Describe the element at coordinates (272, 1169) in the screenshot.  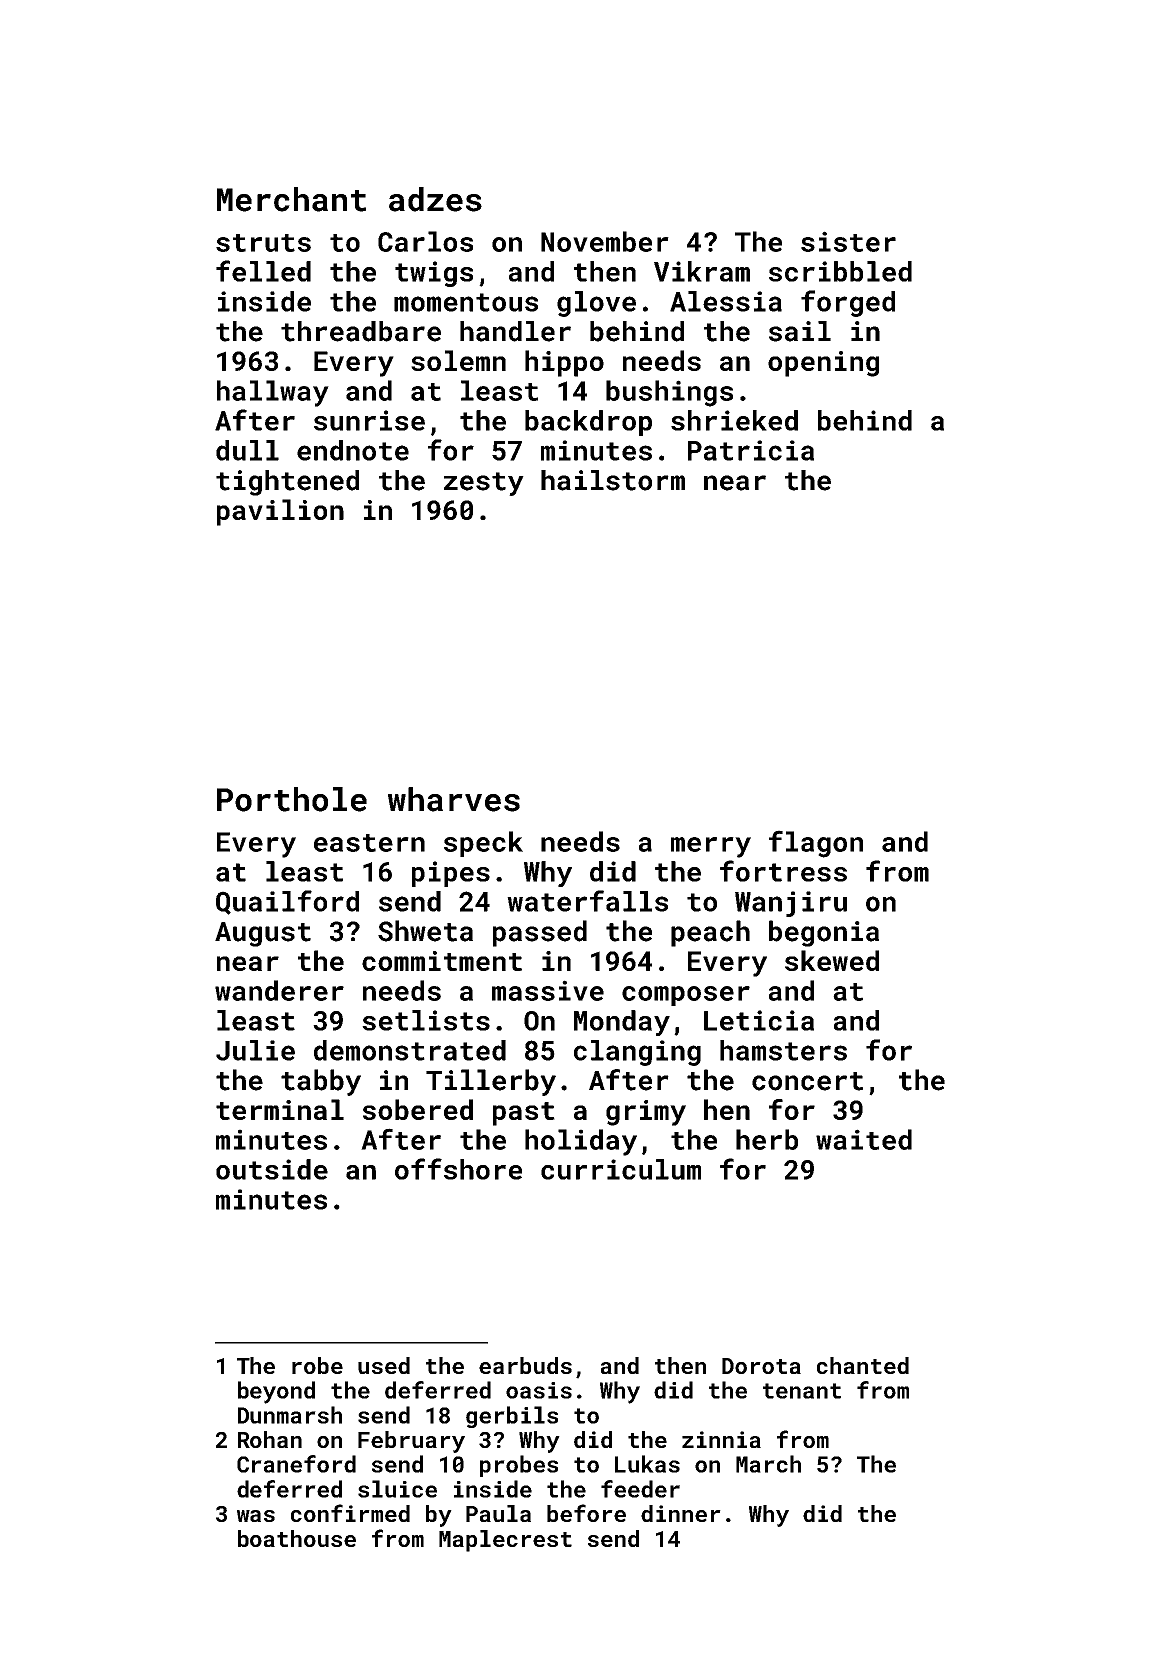
I see `outside` at that location.
